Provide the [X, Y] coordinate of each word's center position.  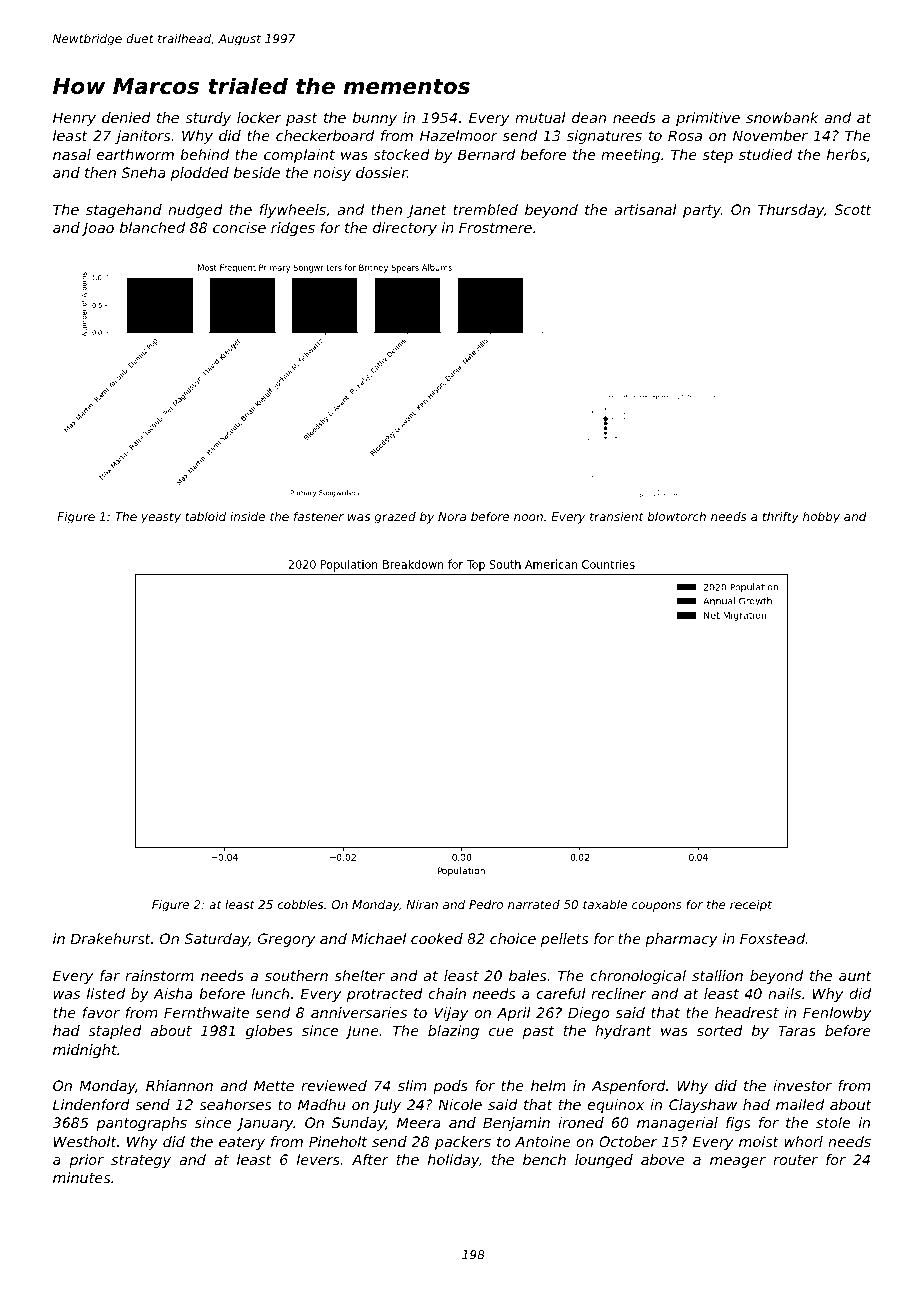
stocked [401, 154]
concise [239, 227]
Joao [98, 229]
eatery [242, 1143]
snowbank [782, 117]
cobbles [300, 904]
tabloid [205, 516]
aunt [855, 976]
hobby [821, 518]
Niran [422, 904]
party [702, 211]
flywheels [293, 211]
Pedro [486, 904]
